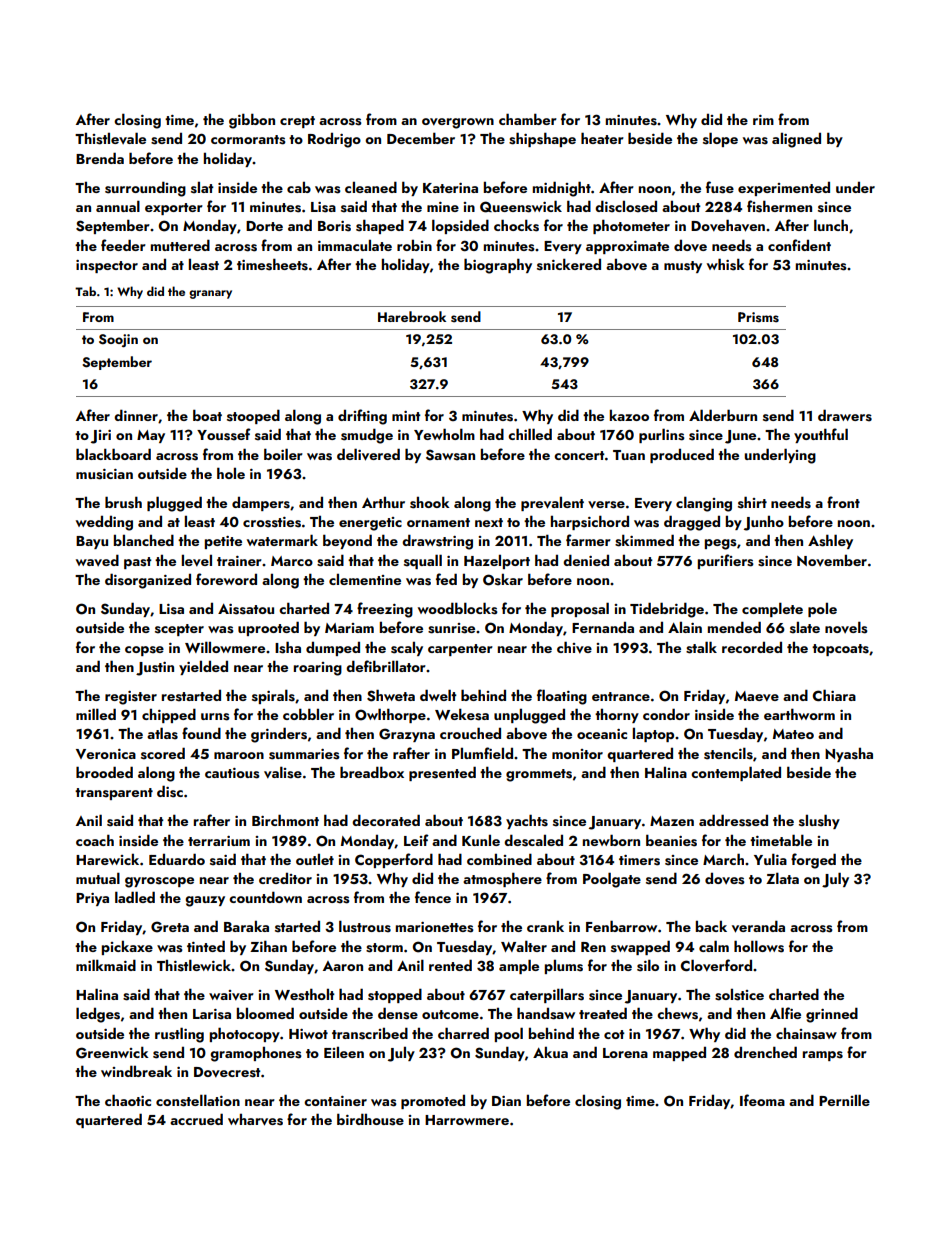  Describe the element at coordinates (764, 523) in the document. I see `Junho` at that location.
